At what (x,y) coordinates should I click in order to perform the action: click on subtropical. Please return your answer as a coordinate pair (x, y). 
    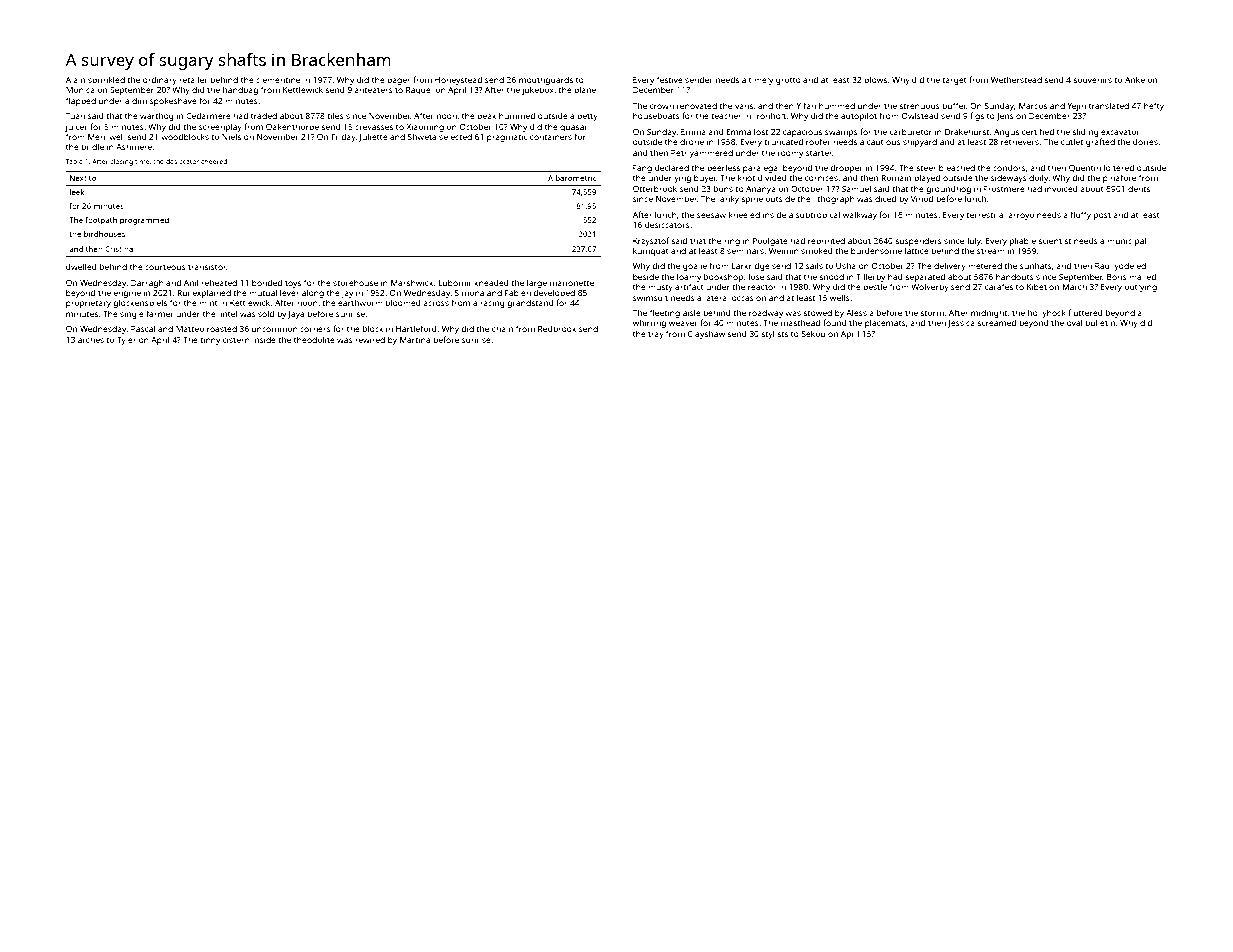
    Looking at the image, I should click on (818, 215).
